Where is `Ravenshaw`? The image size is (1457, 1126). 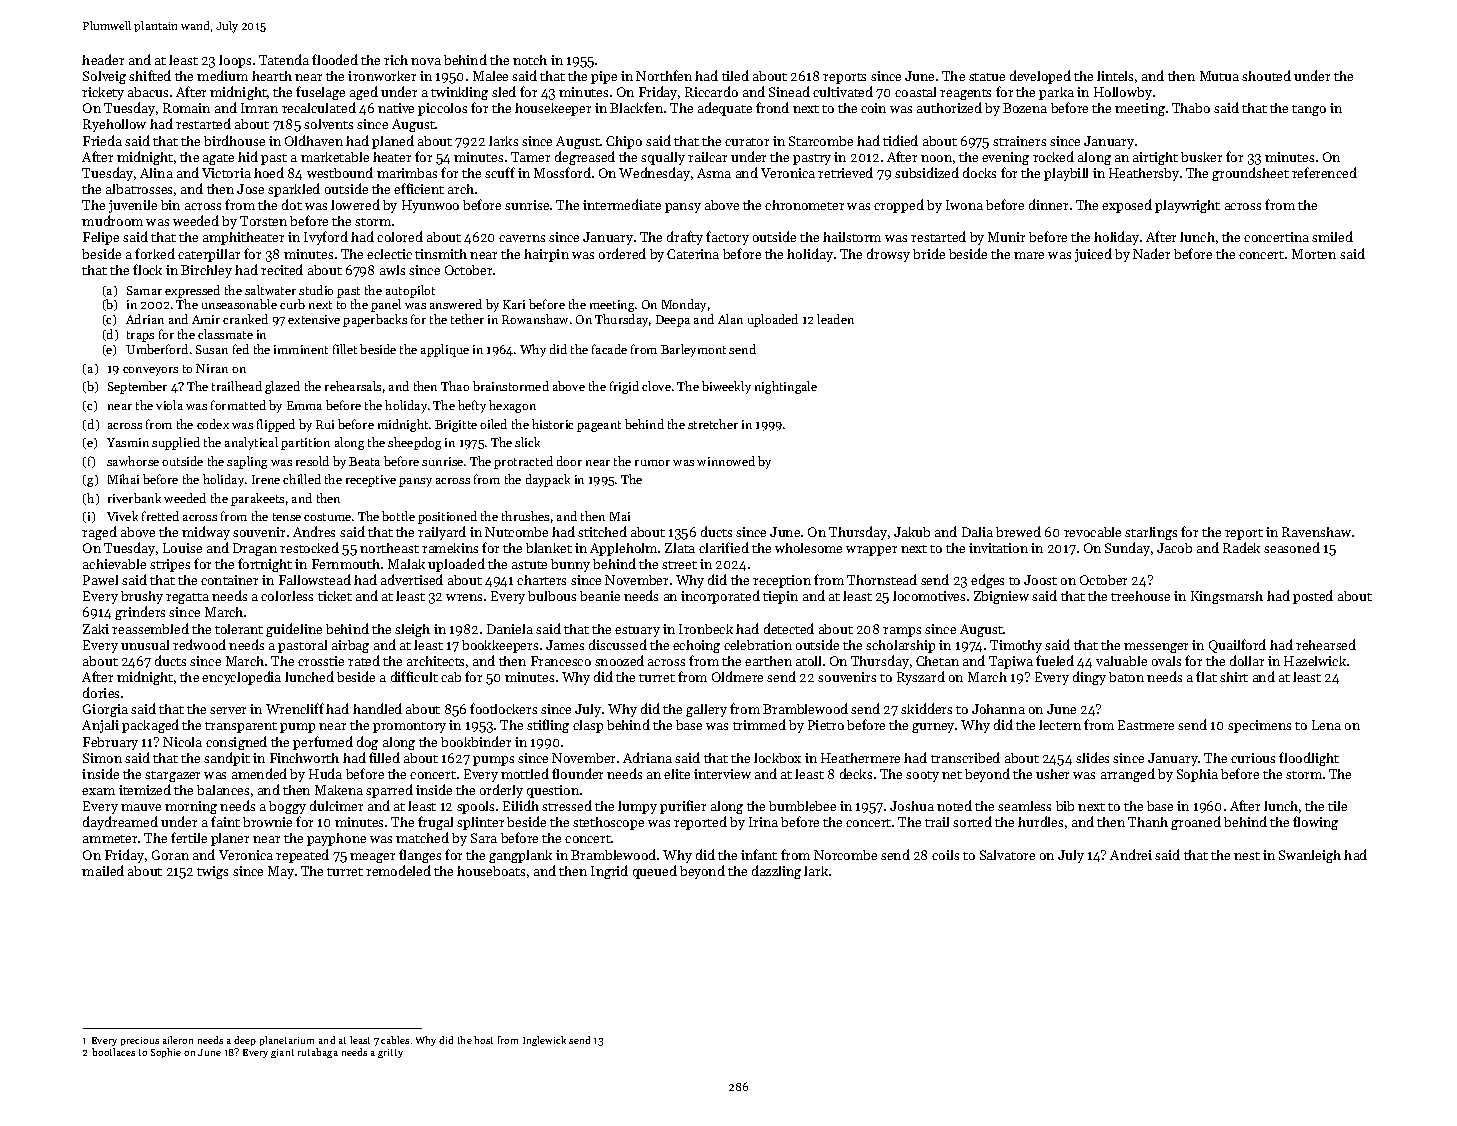 Ravenshaw is located at coordinates (1316, 532).
